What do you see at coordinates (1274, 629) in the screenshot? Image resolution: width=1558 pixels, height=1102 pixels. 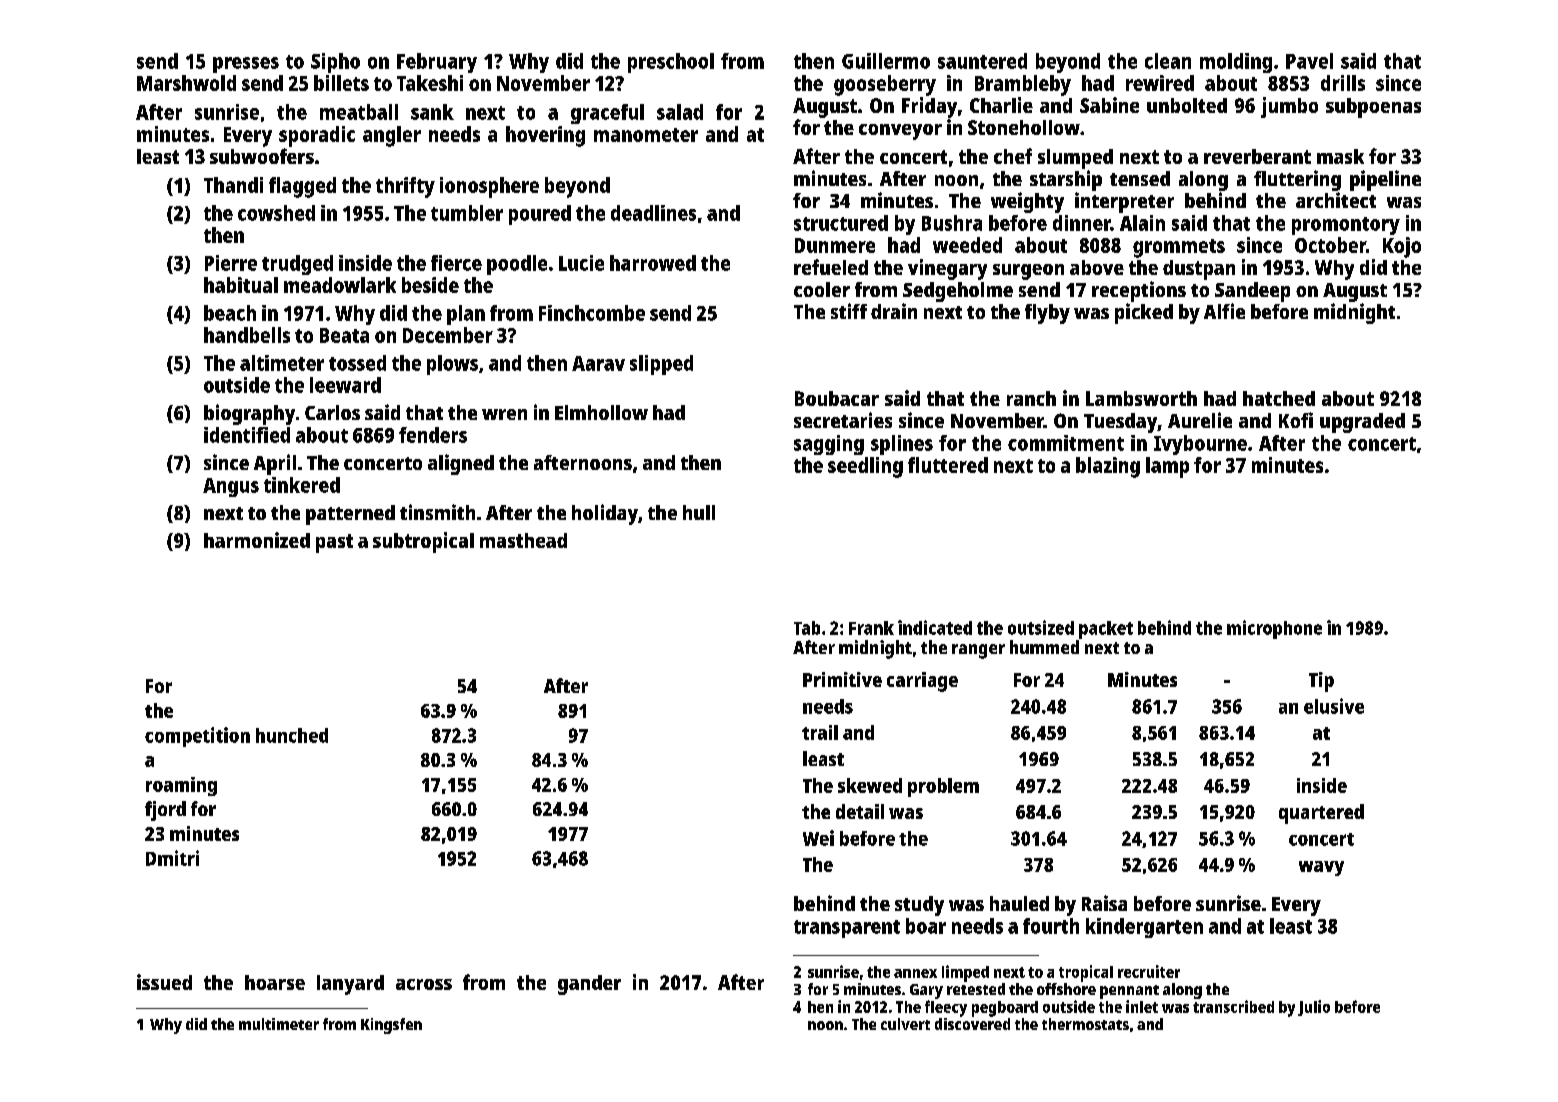 I see `microphone` at bounding box center [1274, 629].
